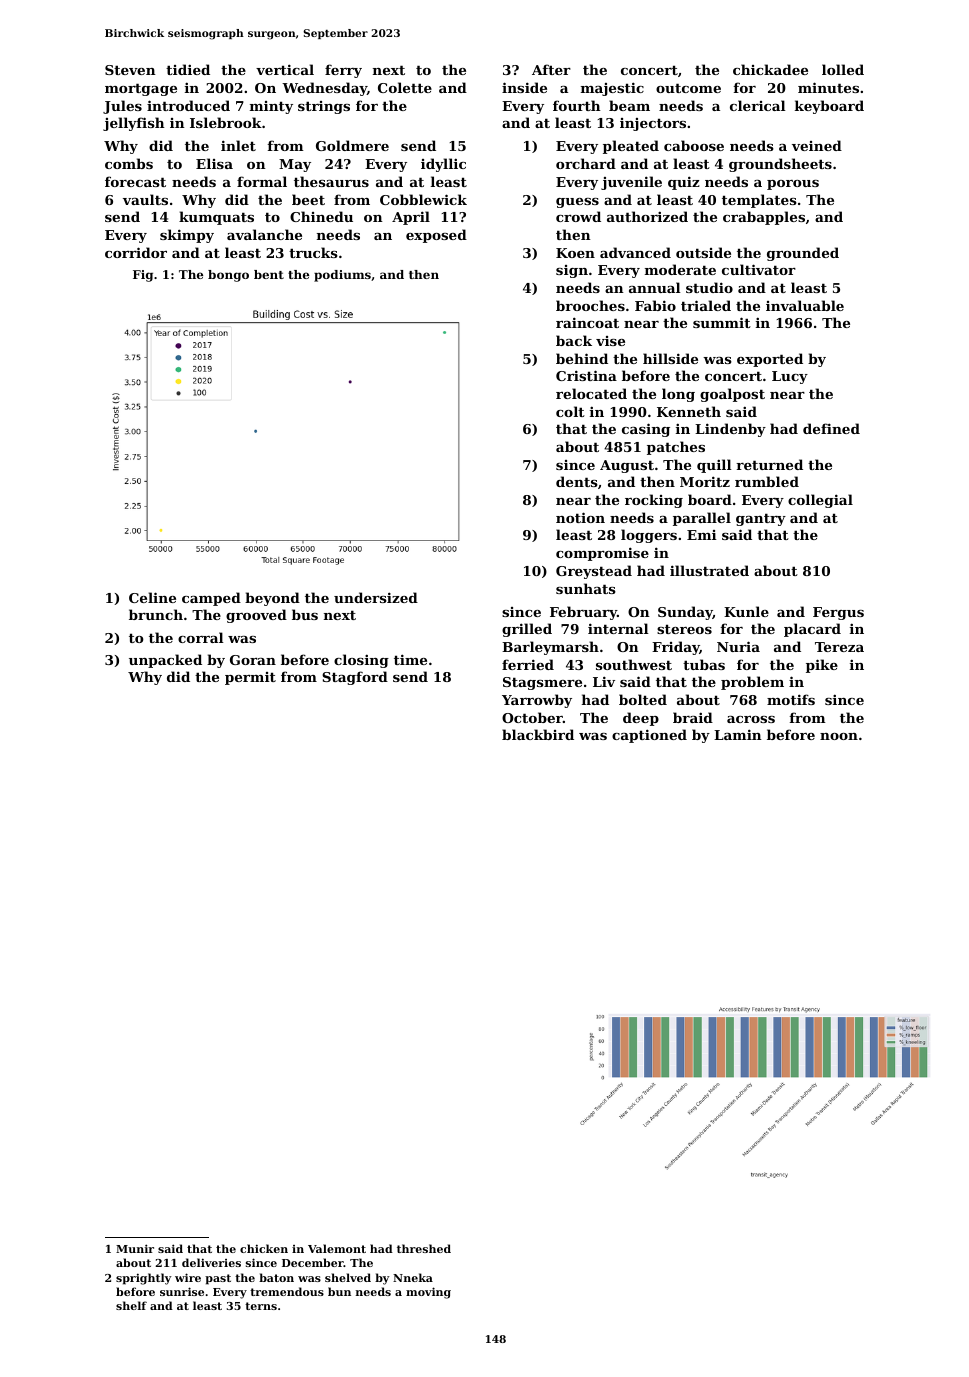  What do you see at coordinates (738, 734) in the image?
I see `Lamin` at bounding box center [738, 734].
